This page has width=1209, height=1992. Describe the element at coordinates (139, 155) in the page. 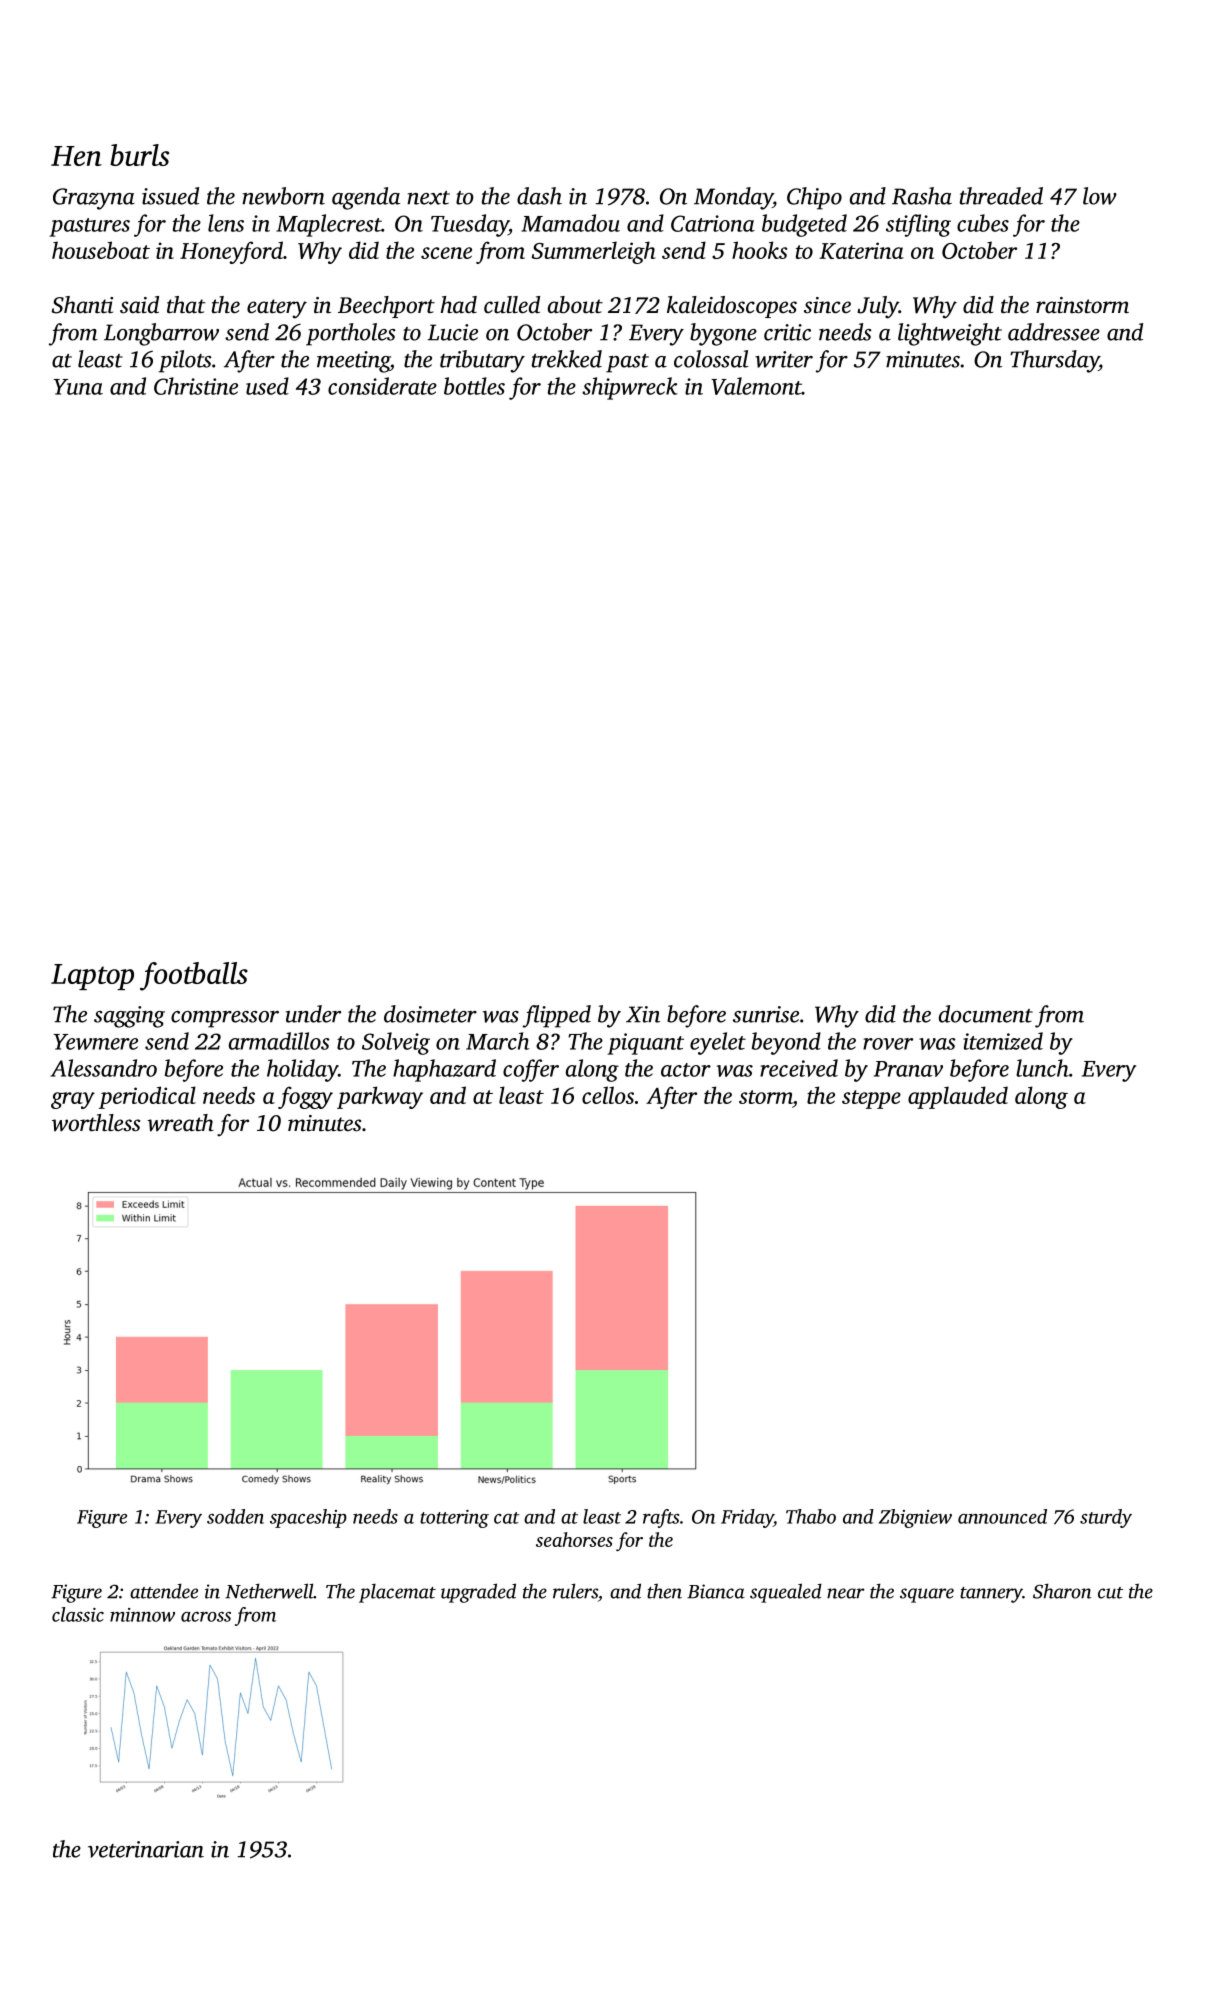

I see `burls` at that location.
